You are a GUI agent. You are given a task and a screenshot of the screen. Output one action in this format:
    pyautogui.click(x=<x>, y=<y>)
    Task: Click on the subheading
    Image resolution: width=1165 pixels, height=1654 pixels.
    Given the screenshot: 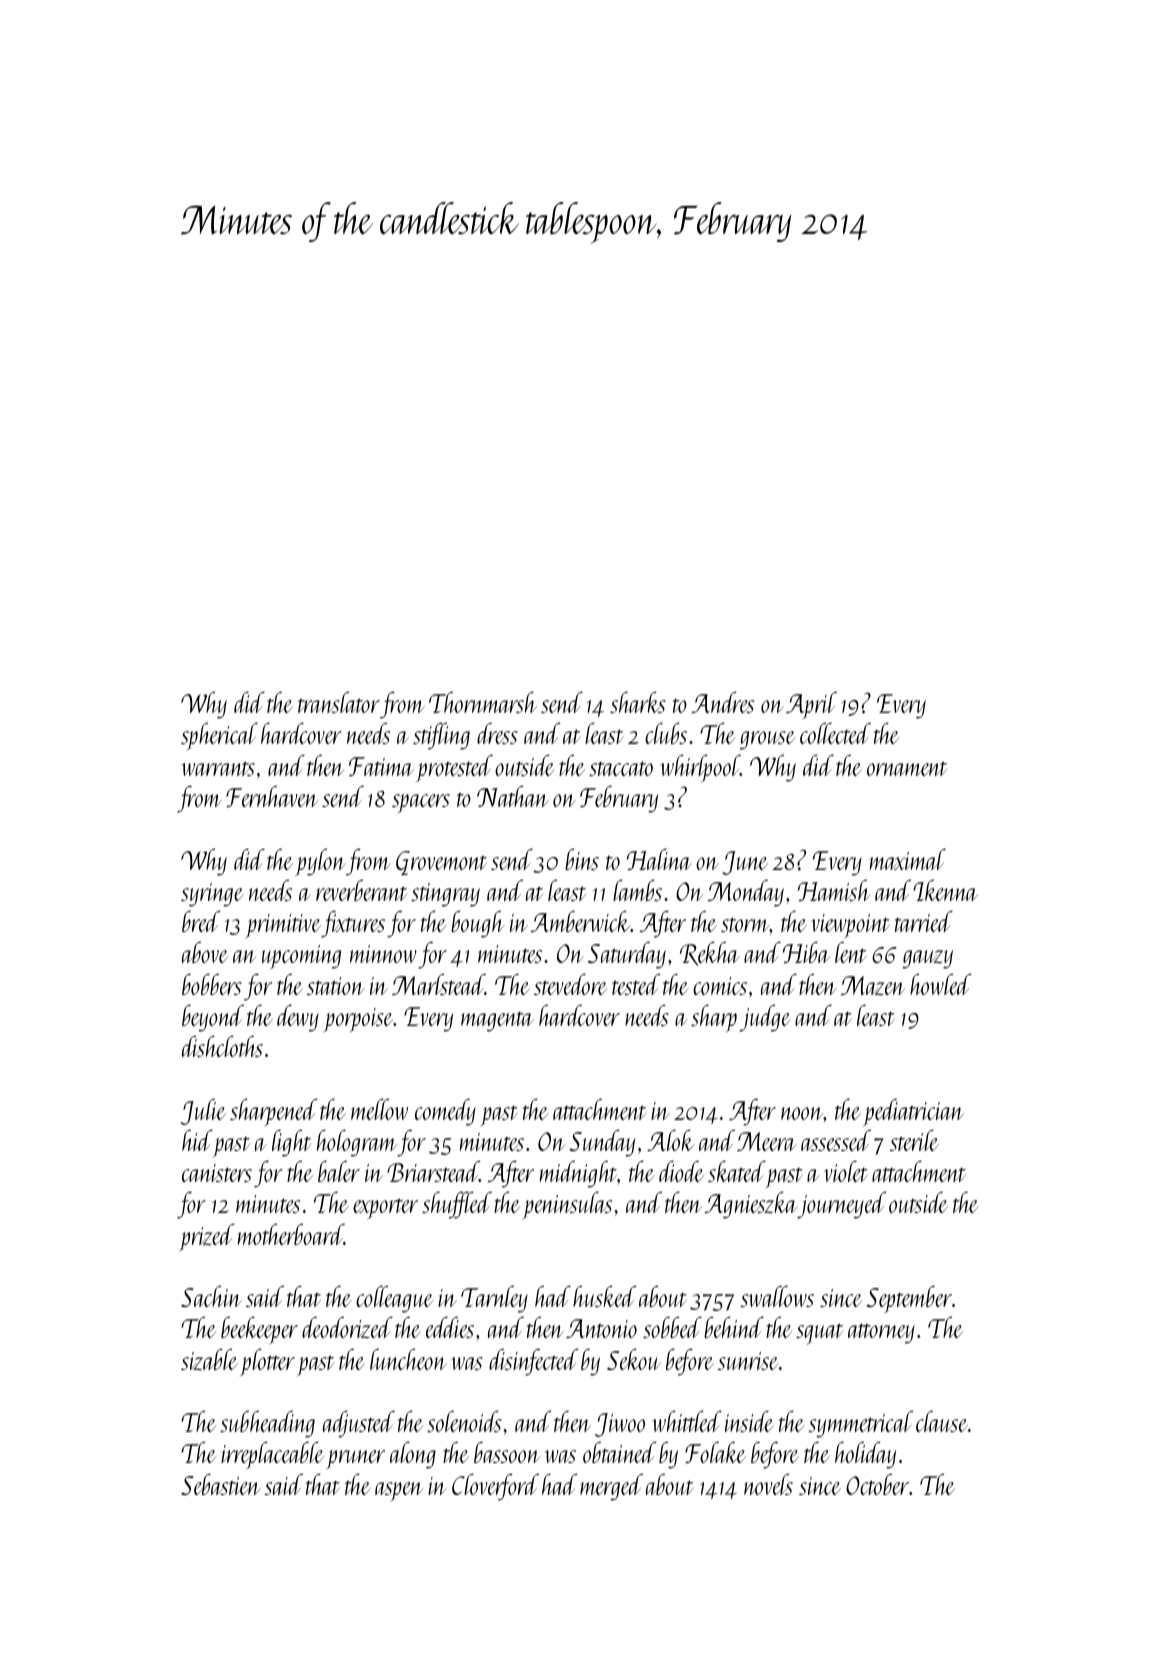 What is the action you would take?
    pyautogui.click(x=267, y=1424)
